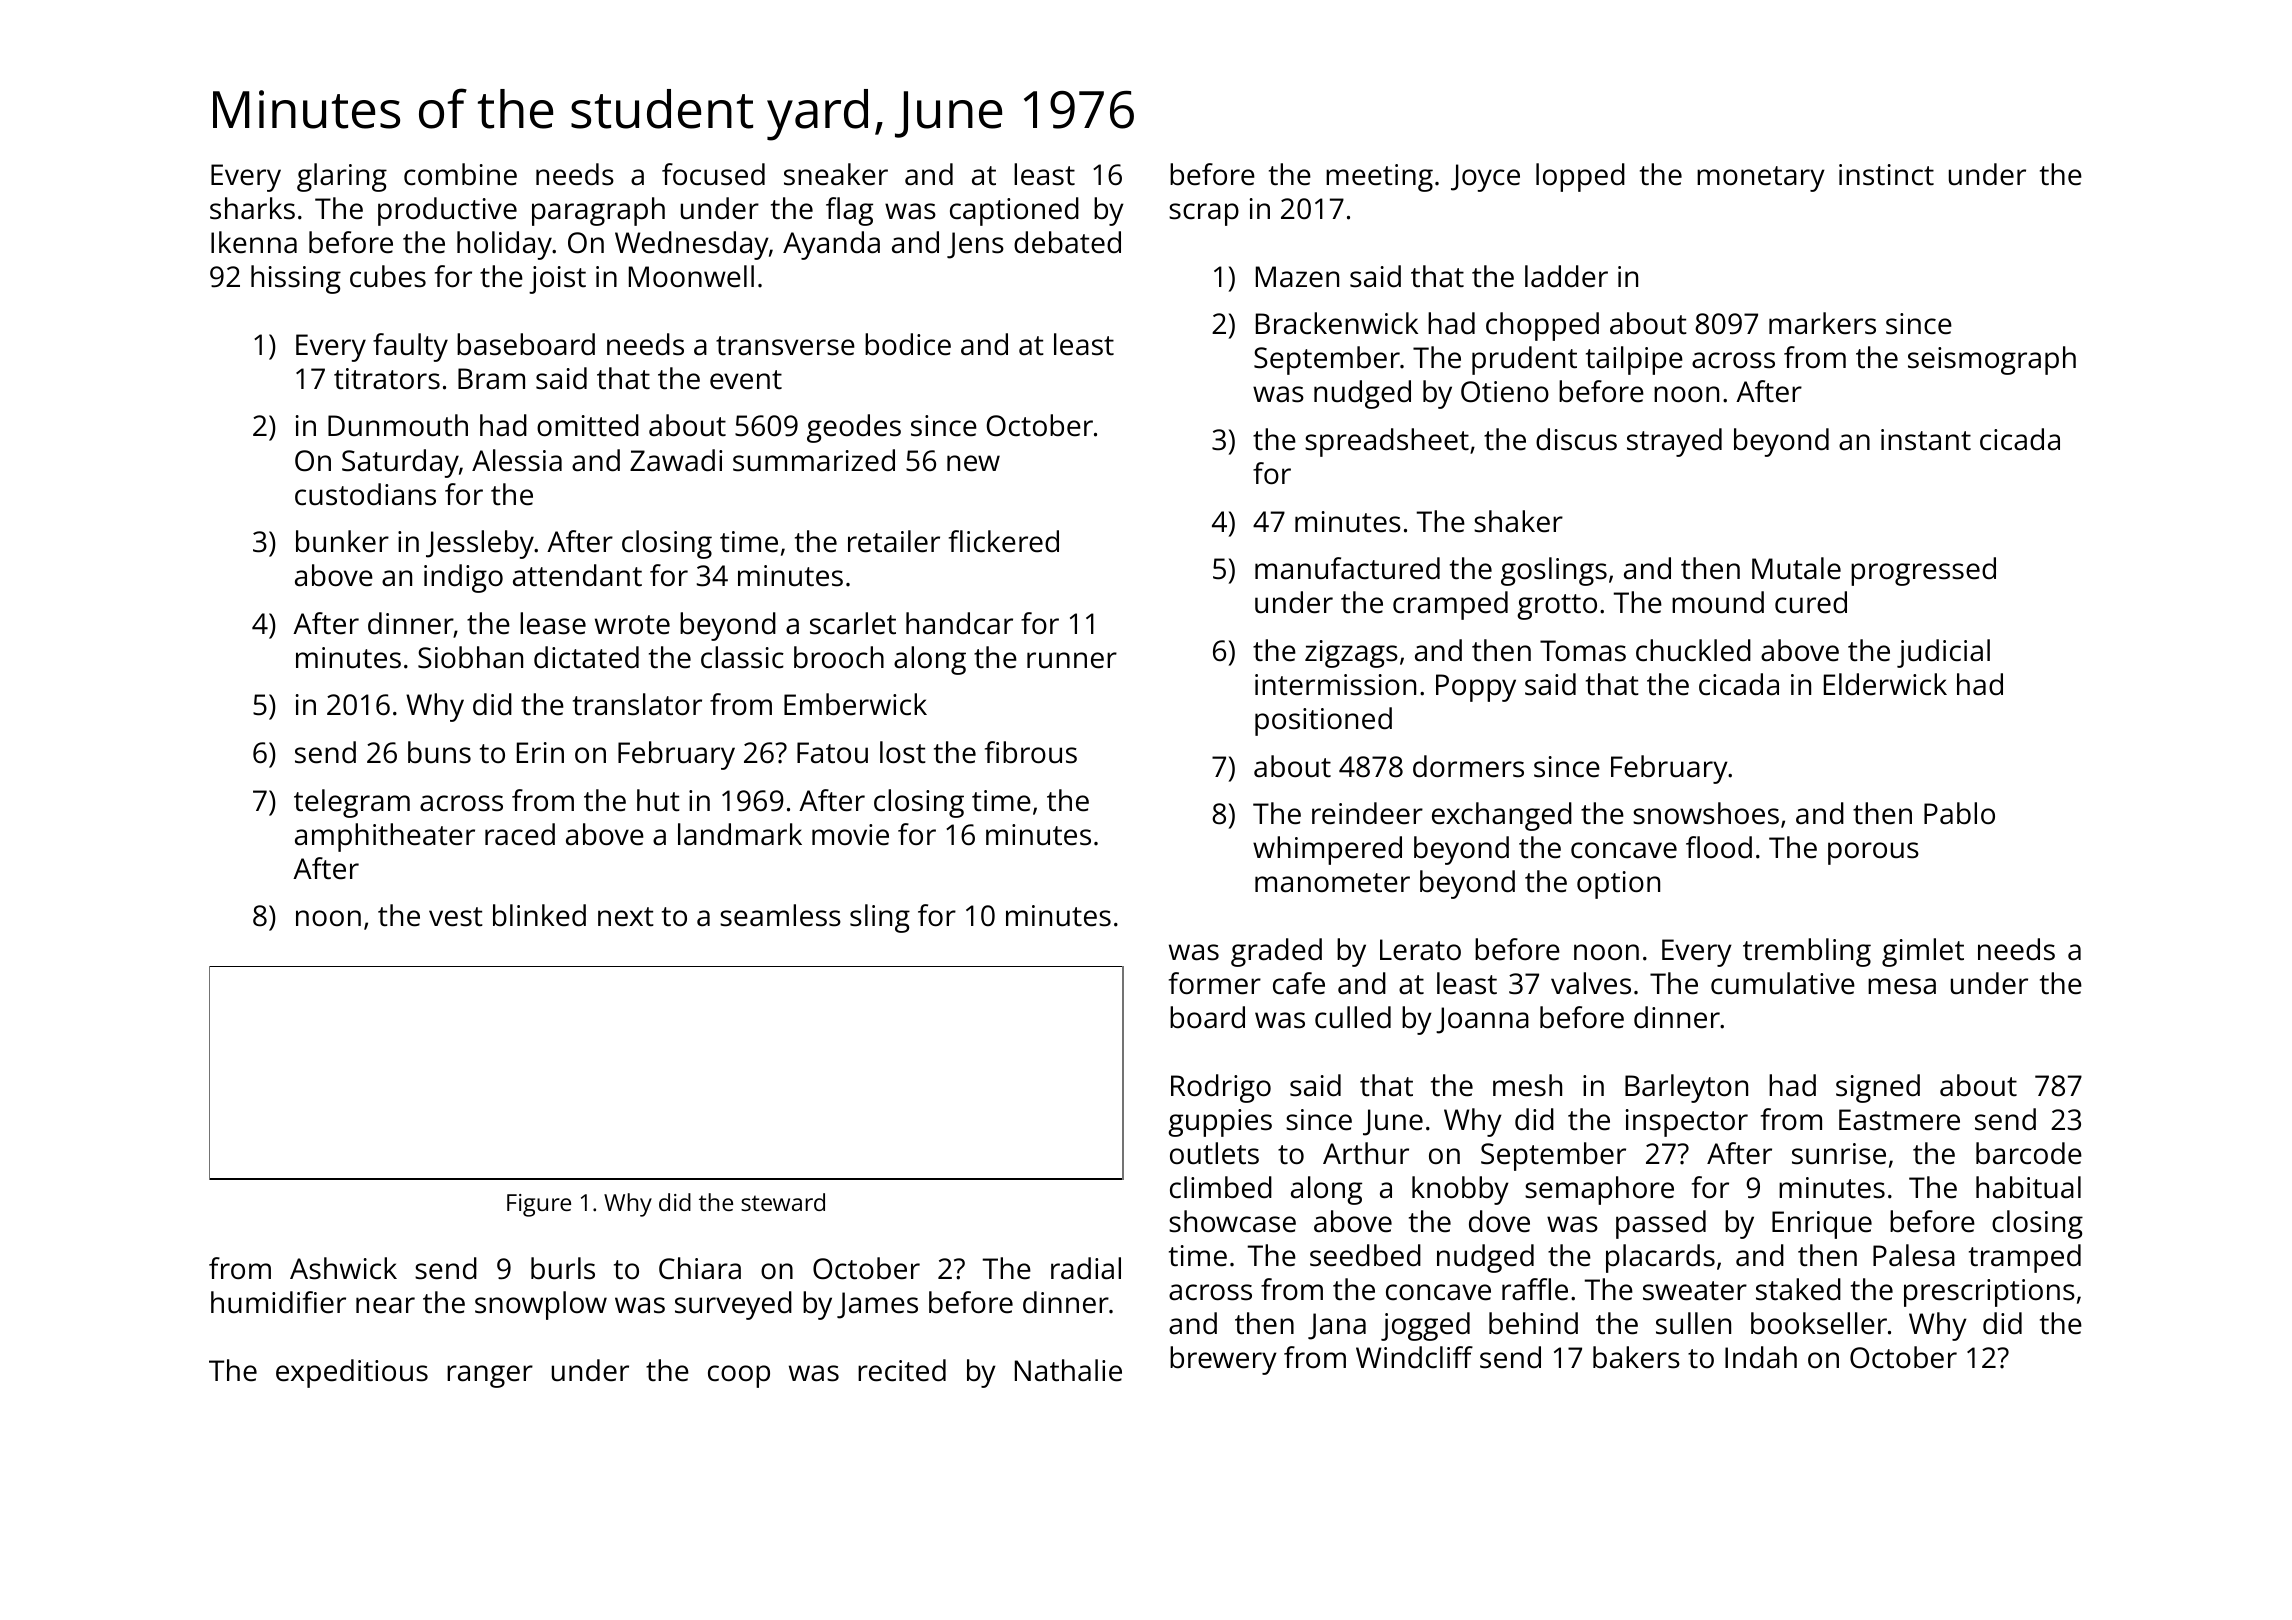 The width and height of the screenshot is (2292, 1620). I want to click on spreadsheet, so click(1387, 442).
